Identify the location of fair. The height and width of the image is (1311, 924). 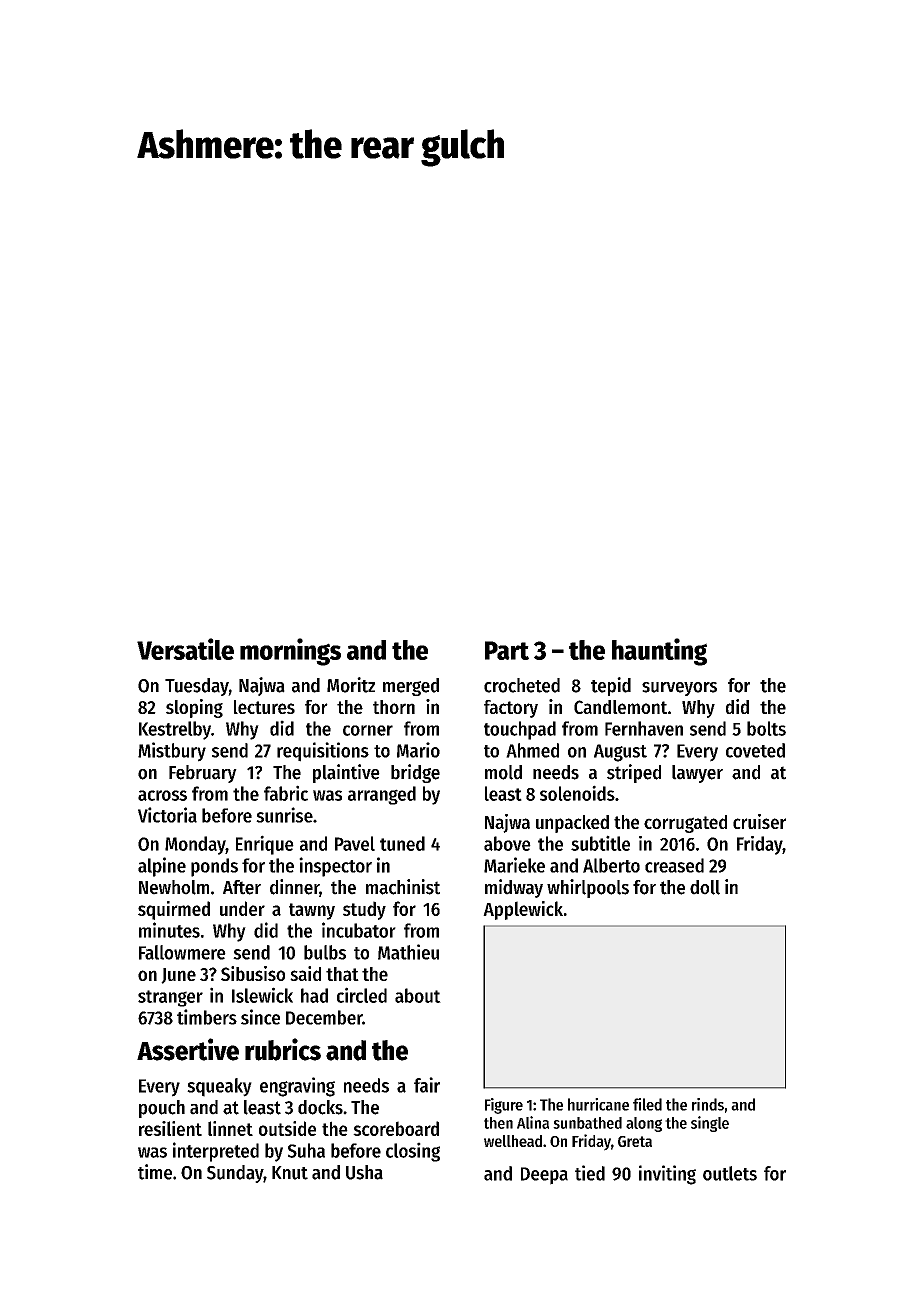
(427, 1085).
